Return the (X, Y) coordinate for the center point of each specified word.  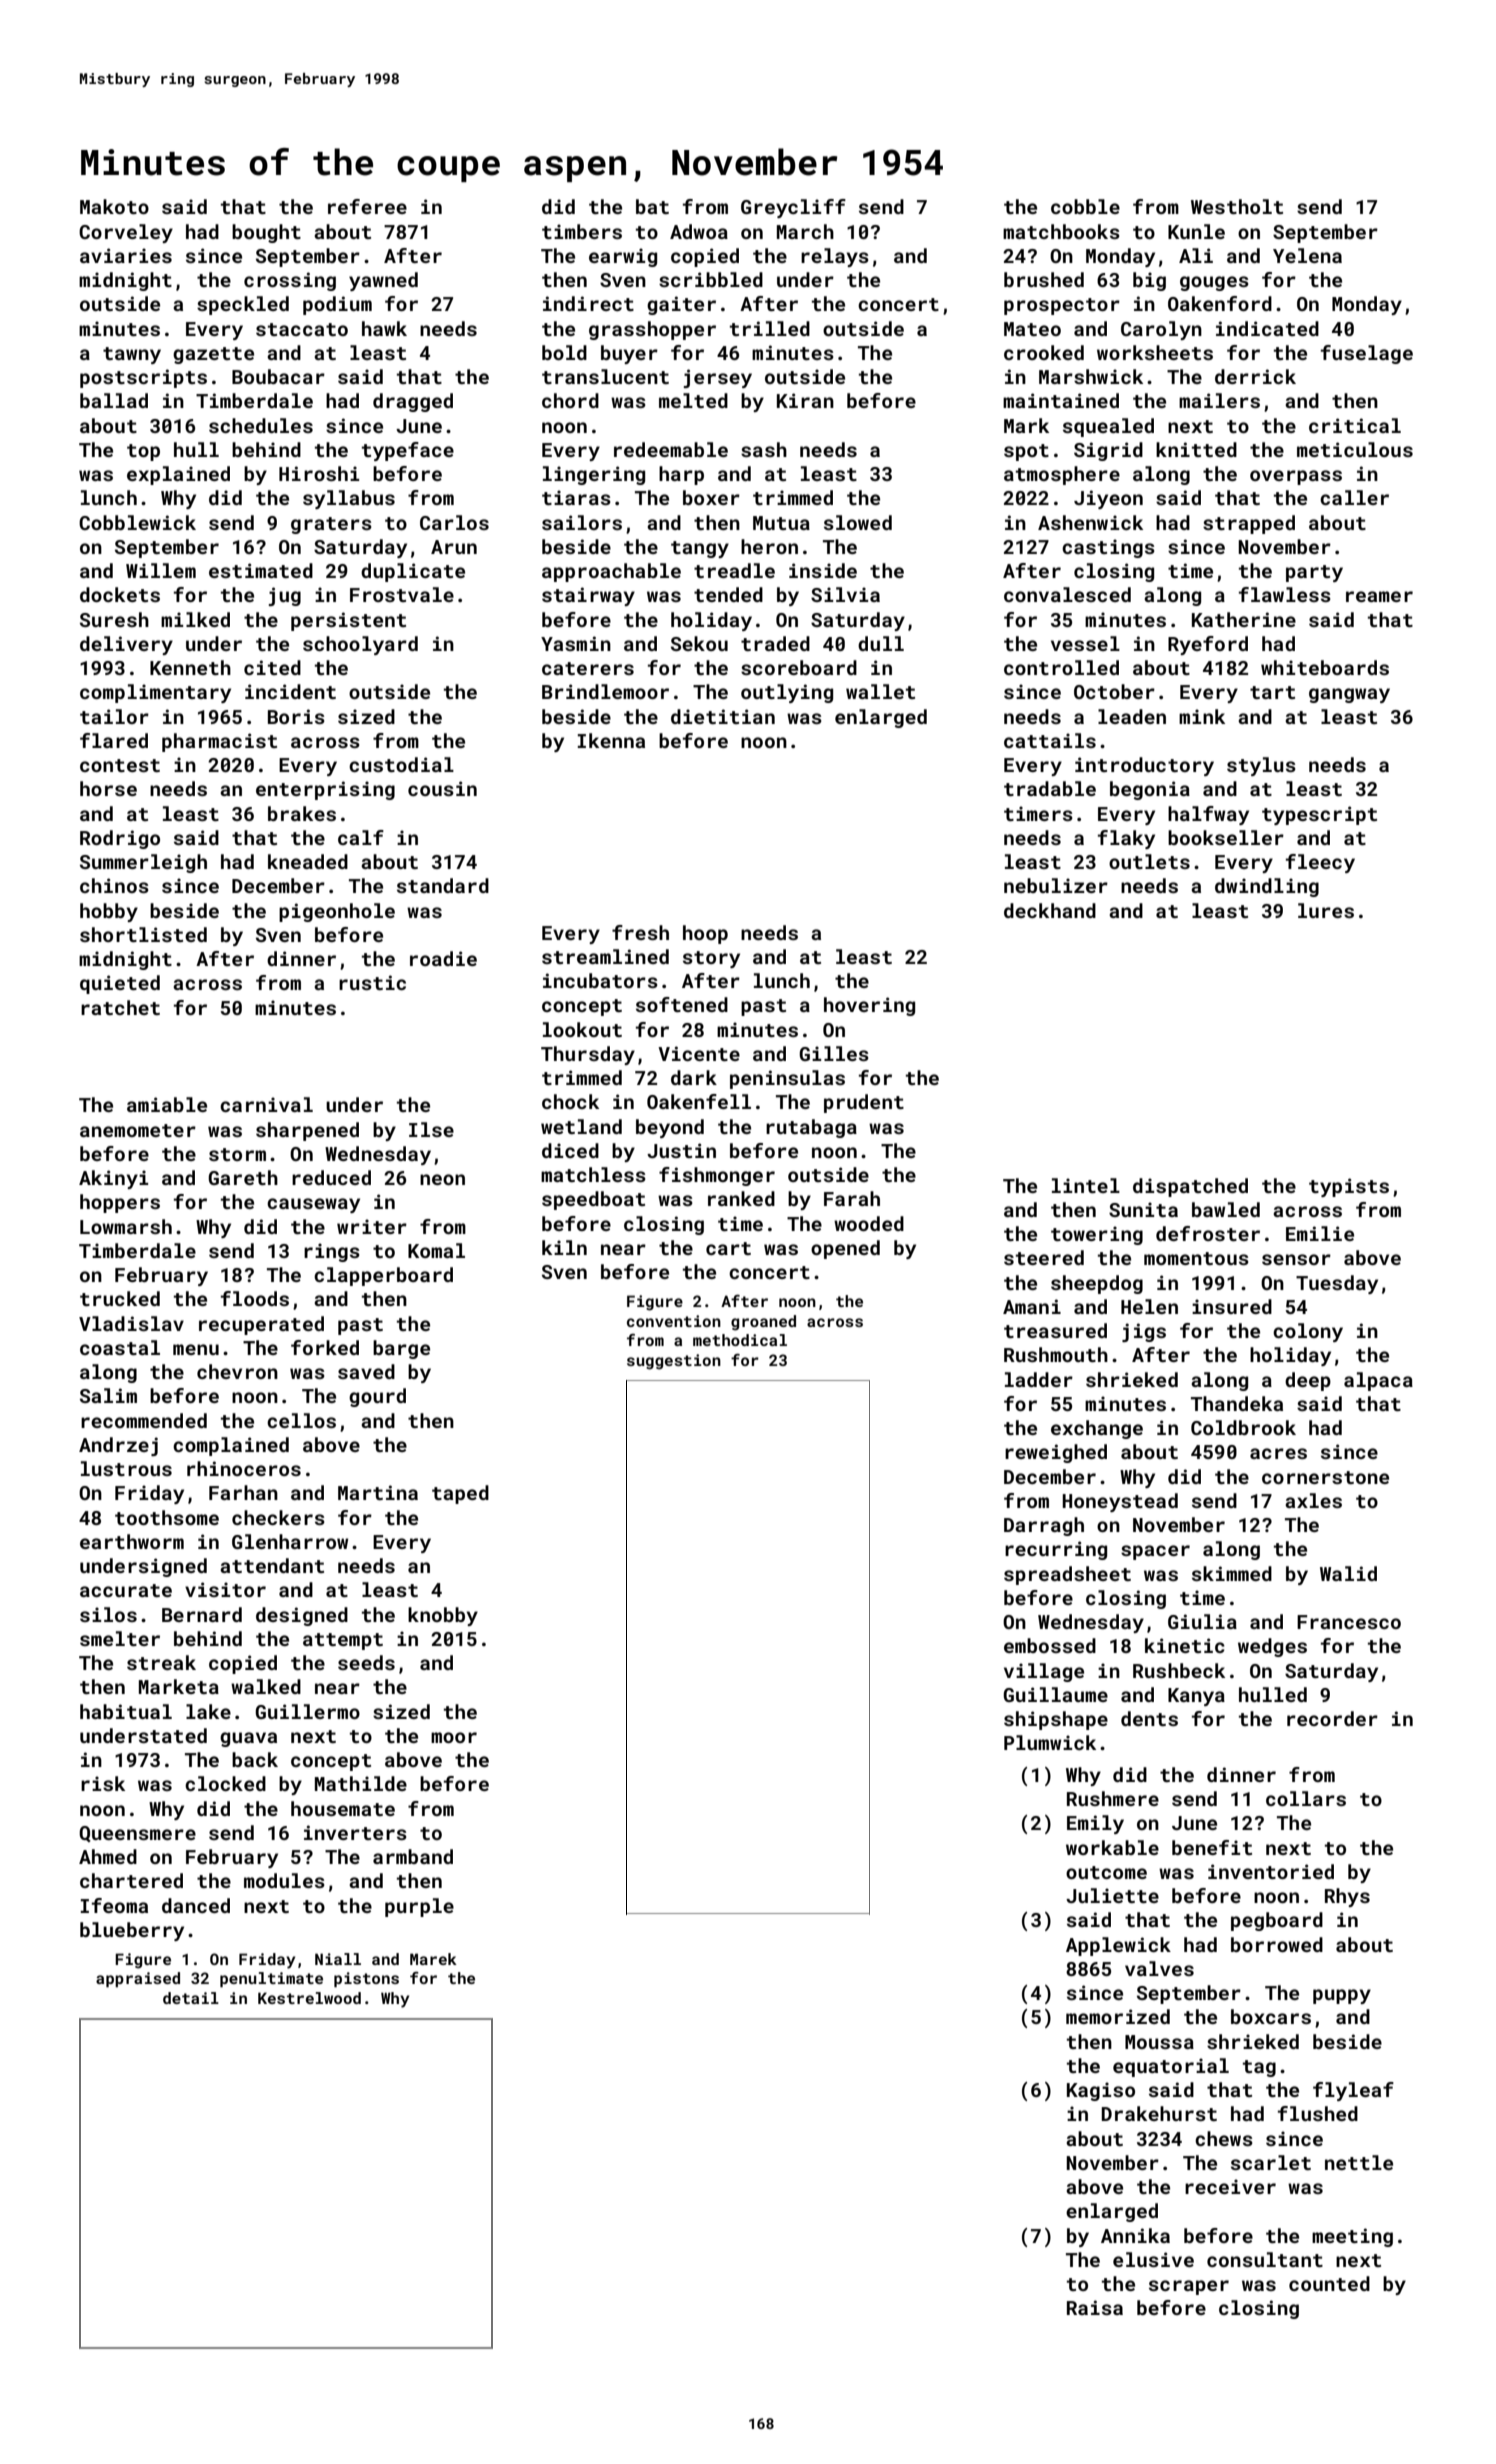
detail (191, 1998)
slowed (858, 522)
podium (337, 305)
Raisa (1095, 2307)
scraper (1189, 2287)
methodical (740, 1340)
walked (266, 1686)
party (1314, 573)
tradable (1050, 788)
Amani (1032, 1306)
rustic (372, 982)
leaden (1132, 716)
